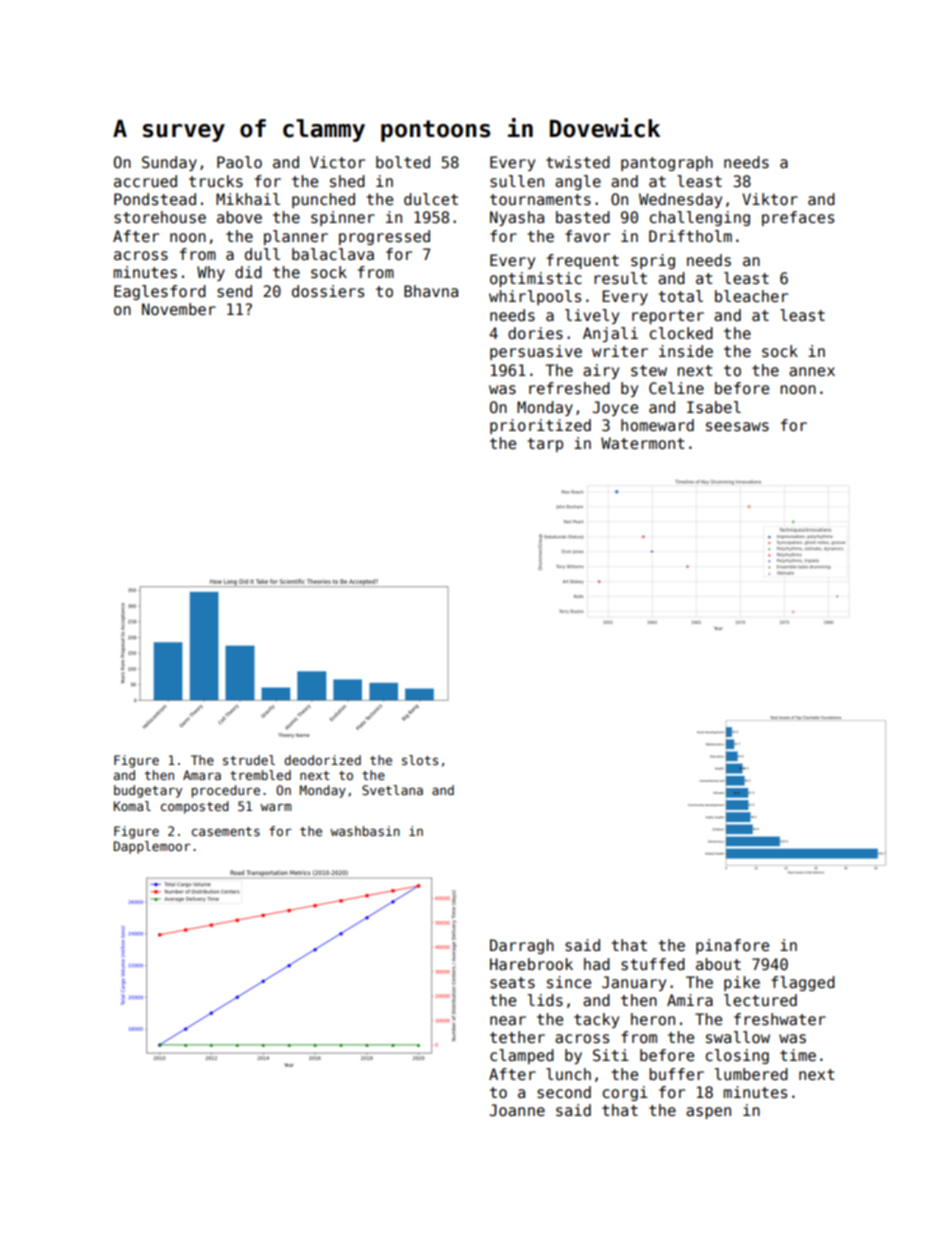 The width and height of the page is (952, 1233). What do you see at coordinates (568, 1074) in the page?
I see `lunch` at bounding box center [568, 1074].
